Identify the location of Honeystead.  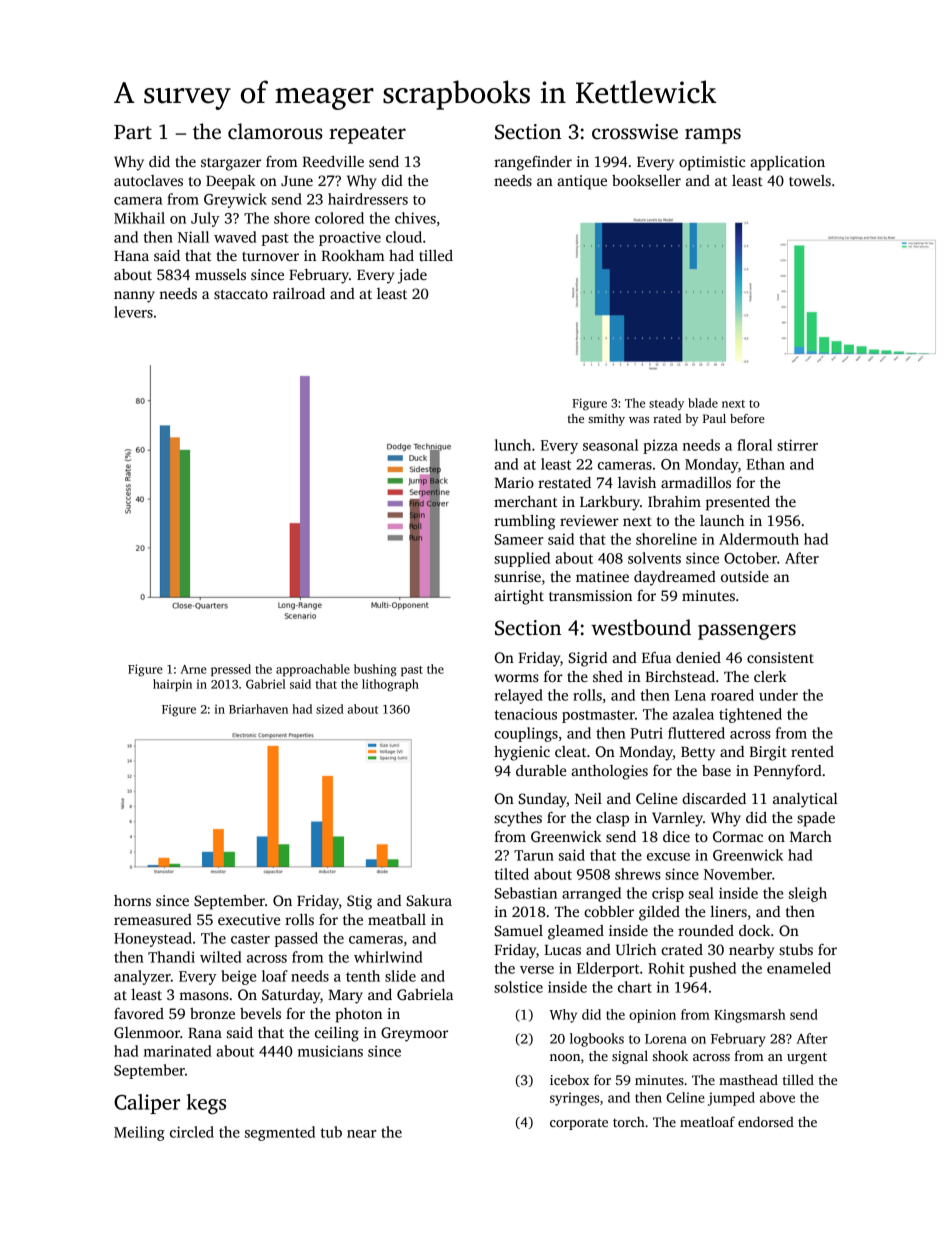
(153, 939).
